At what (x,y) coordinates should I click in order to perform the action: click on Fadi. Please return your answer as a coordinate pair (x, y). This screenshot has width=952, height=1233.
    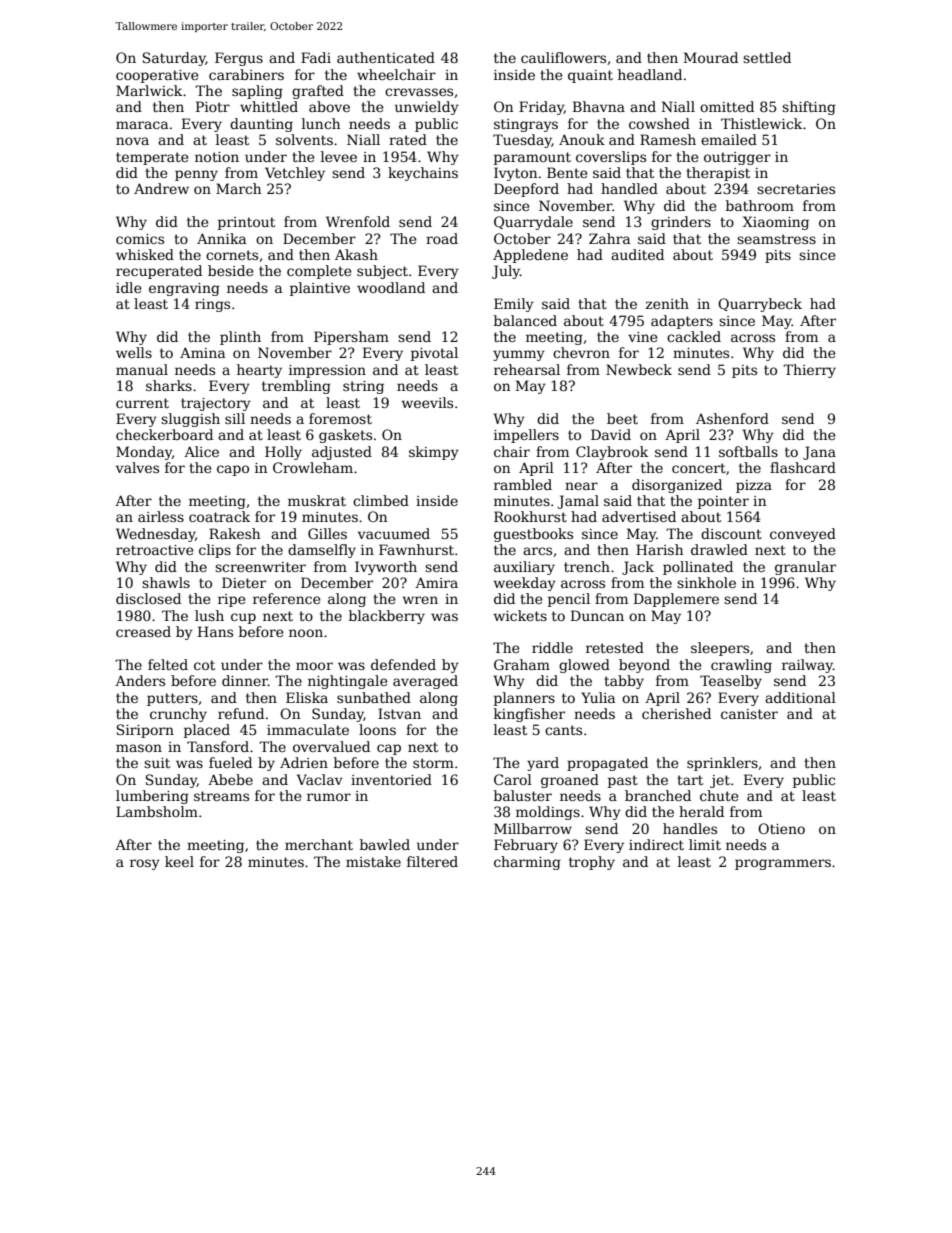
    Looking at the image, I should click on (316, 57).
